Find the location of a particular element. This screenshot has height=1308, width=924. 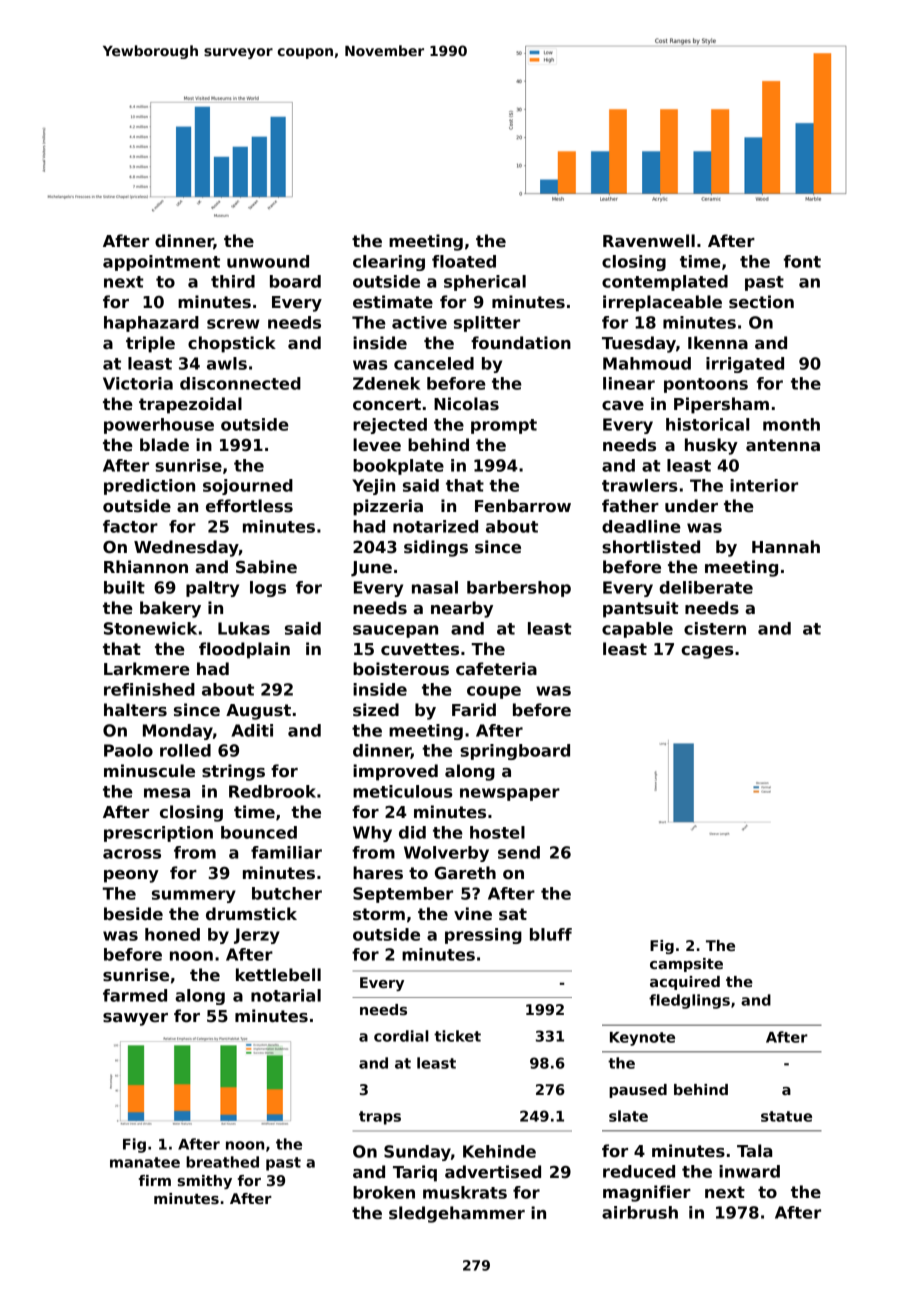

Pipersham is located at coordinates (721, 405).
